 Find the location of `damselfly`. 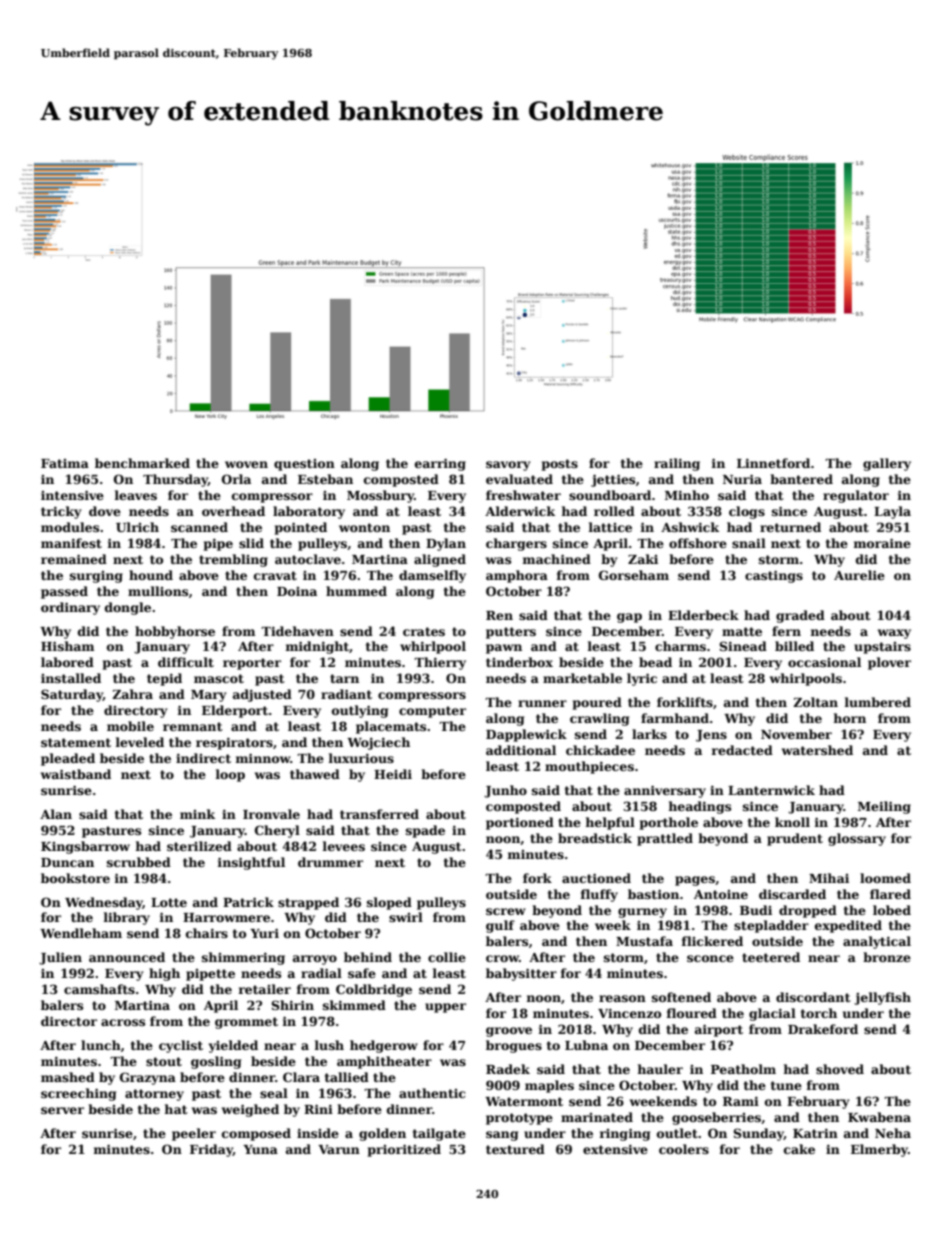

damselfly is located at coordinates (432, 576).
